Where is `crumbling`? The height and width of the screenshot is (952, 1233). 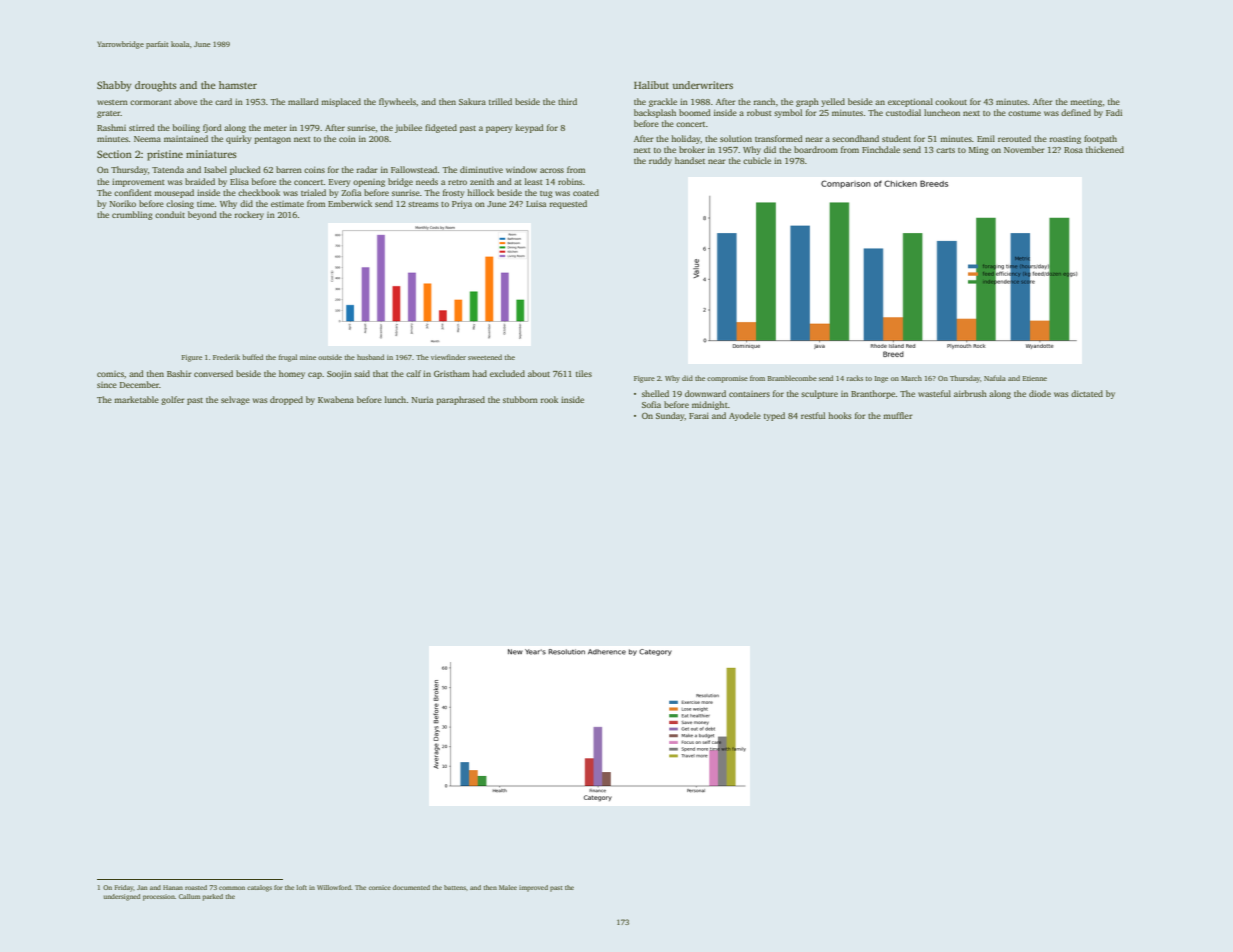
crumbling is located at coordinates (132, 215).
